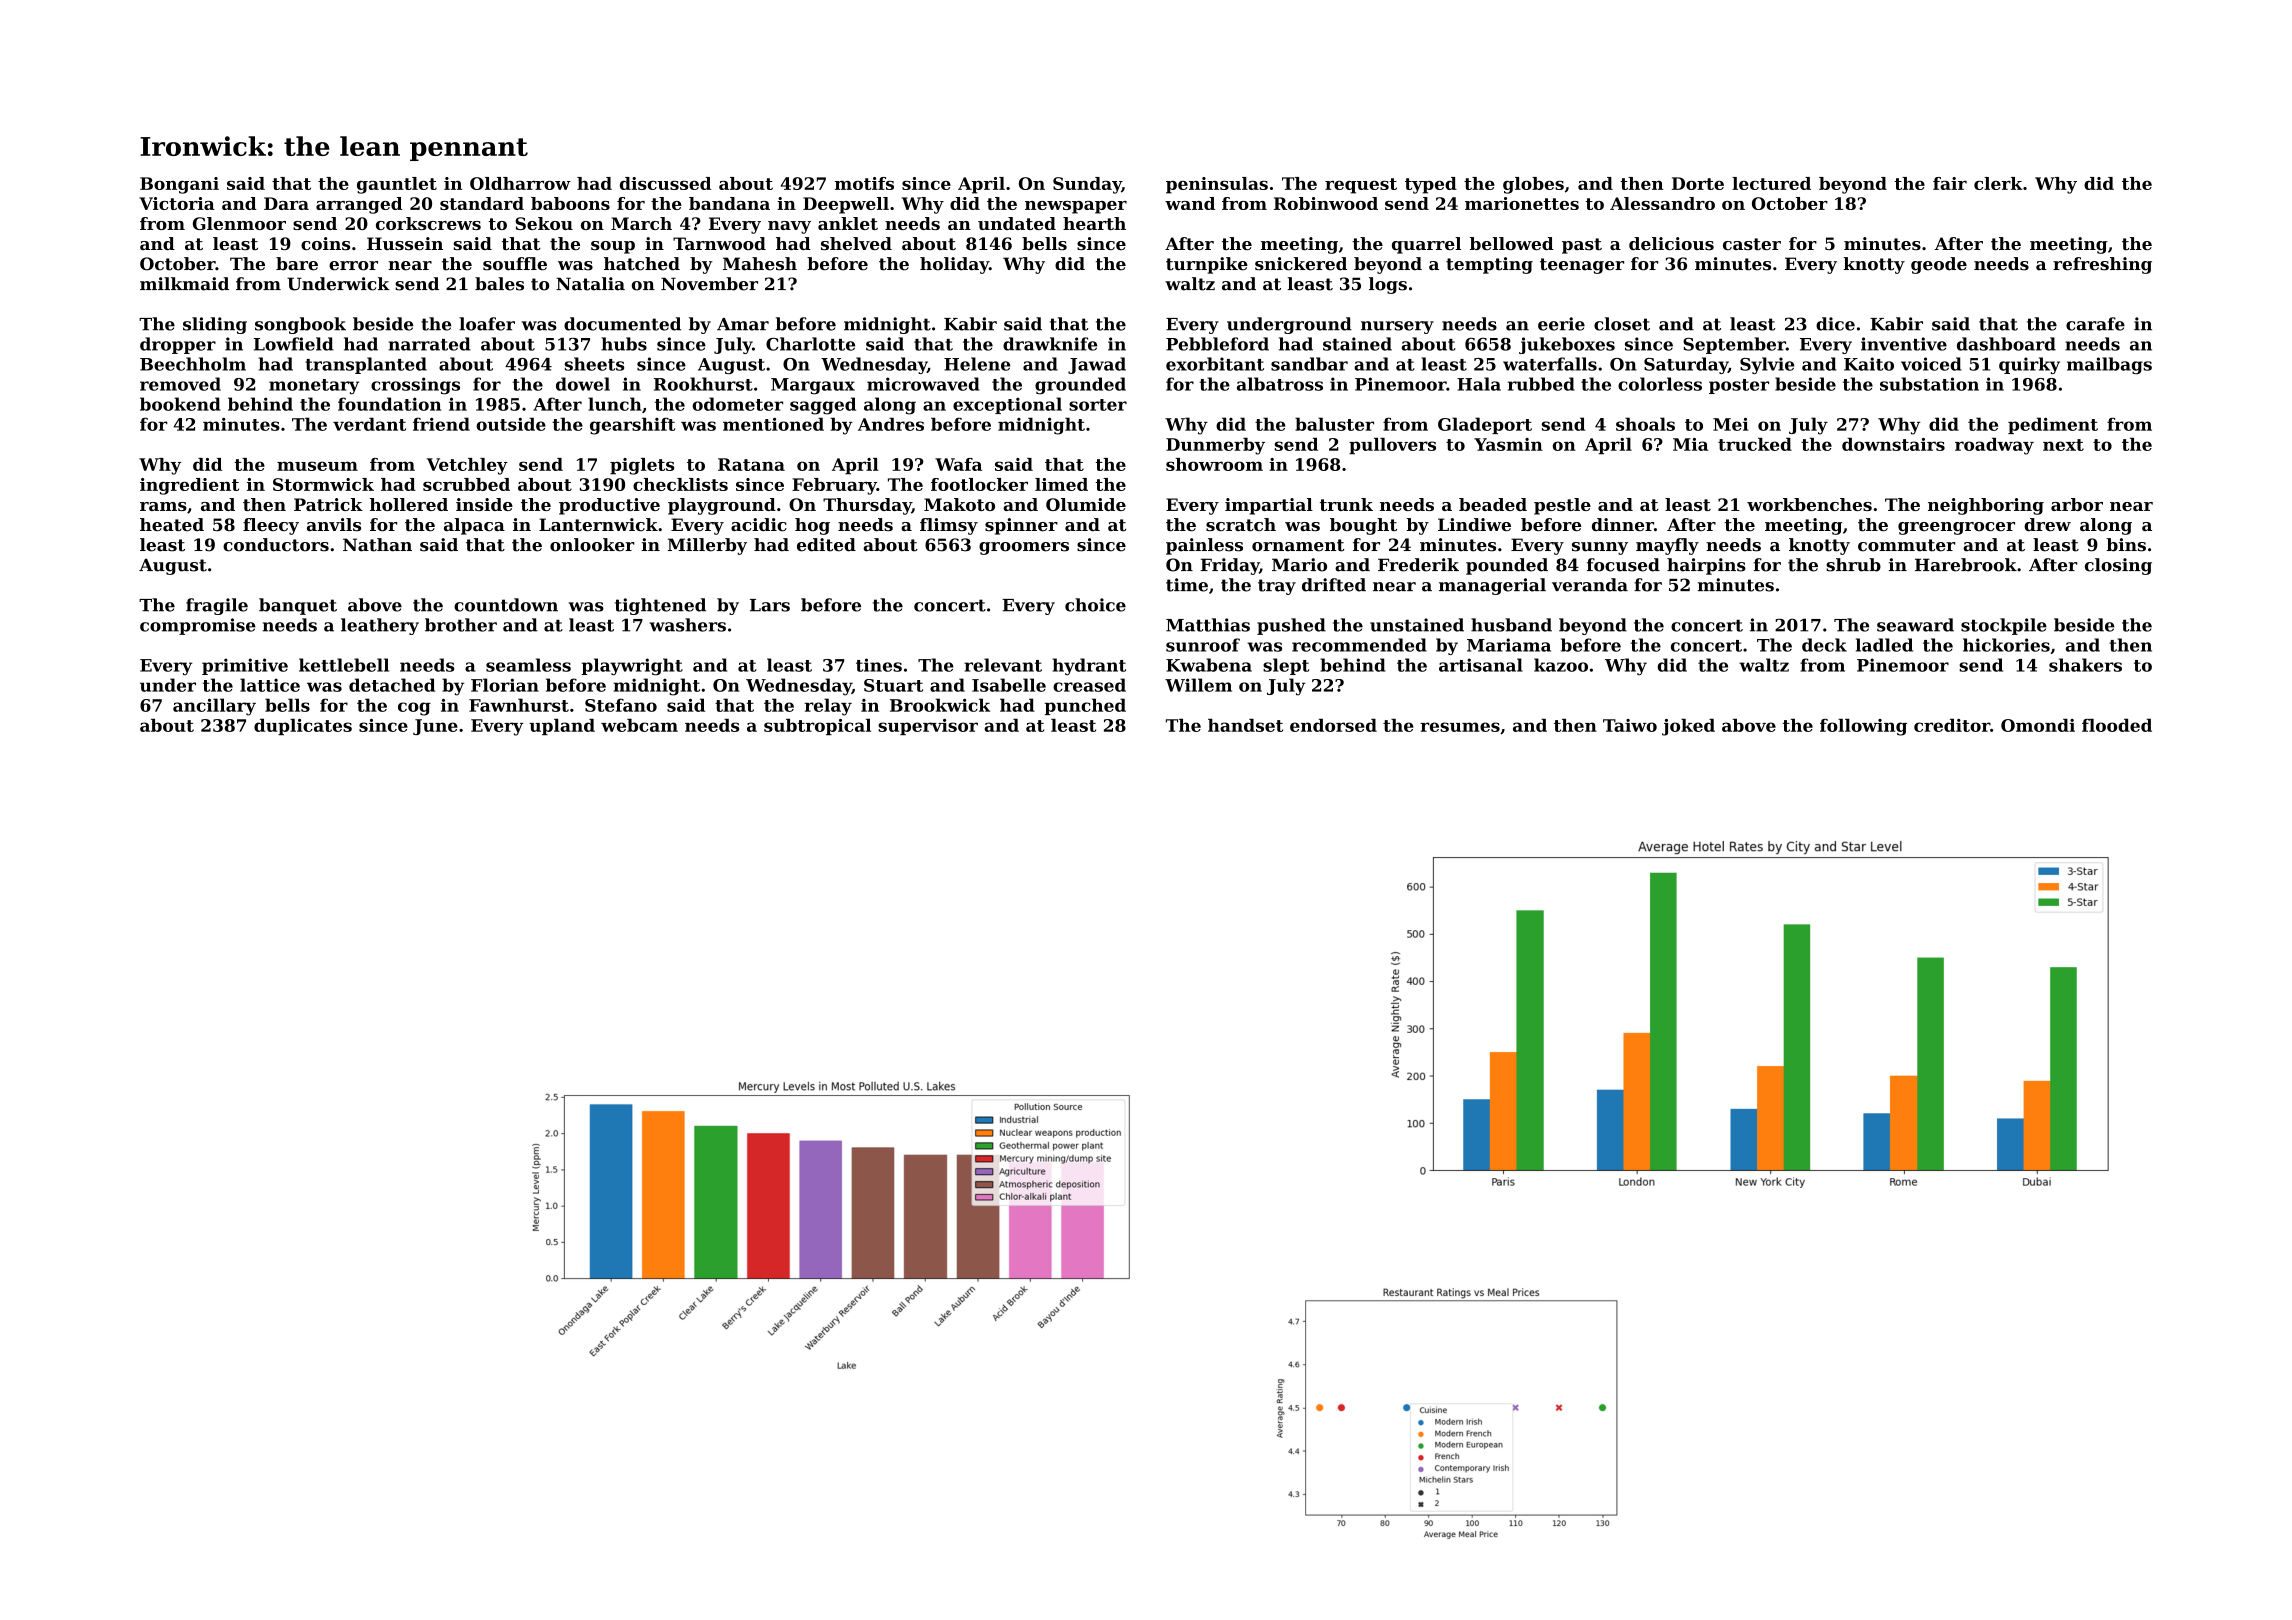 This image has height=1620, width=2292. What do you see at coordinates (864, 183) in the image?
I see `motifs` at bounding box center [864, 183].
